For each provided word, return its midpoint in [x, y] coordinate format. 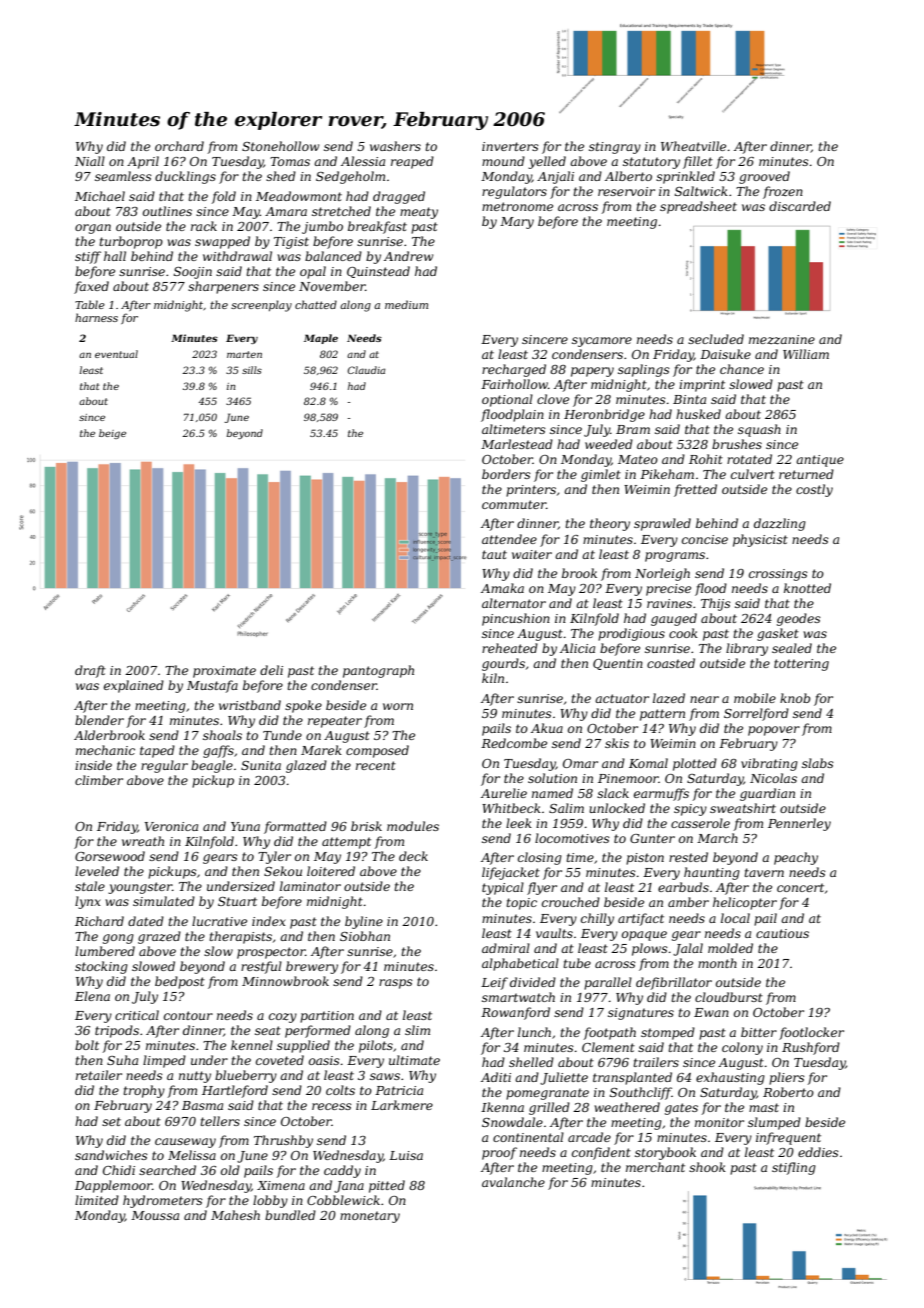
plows [650, 949]
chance [742, 369]
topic [521, 904]
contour [188, 1015]
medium [406, 304]
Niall [90, 161]
